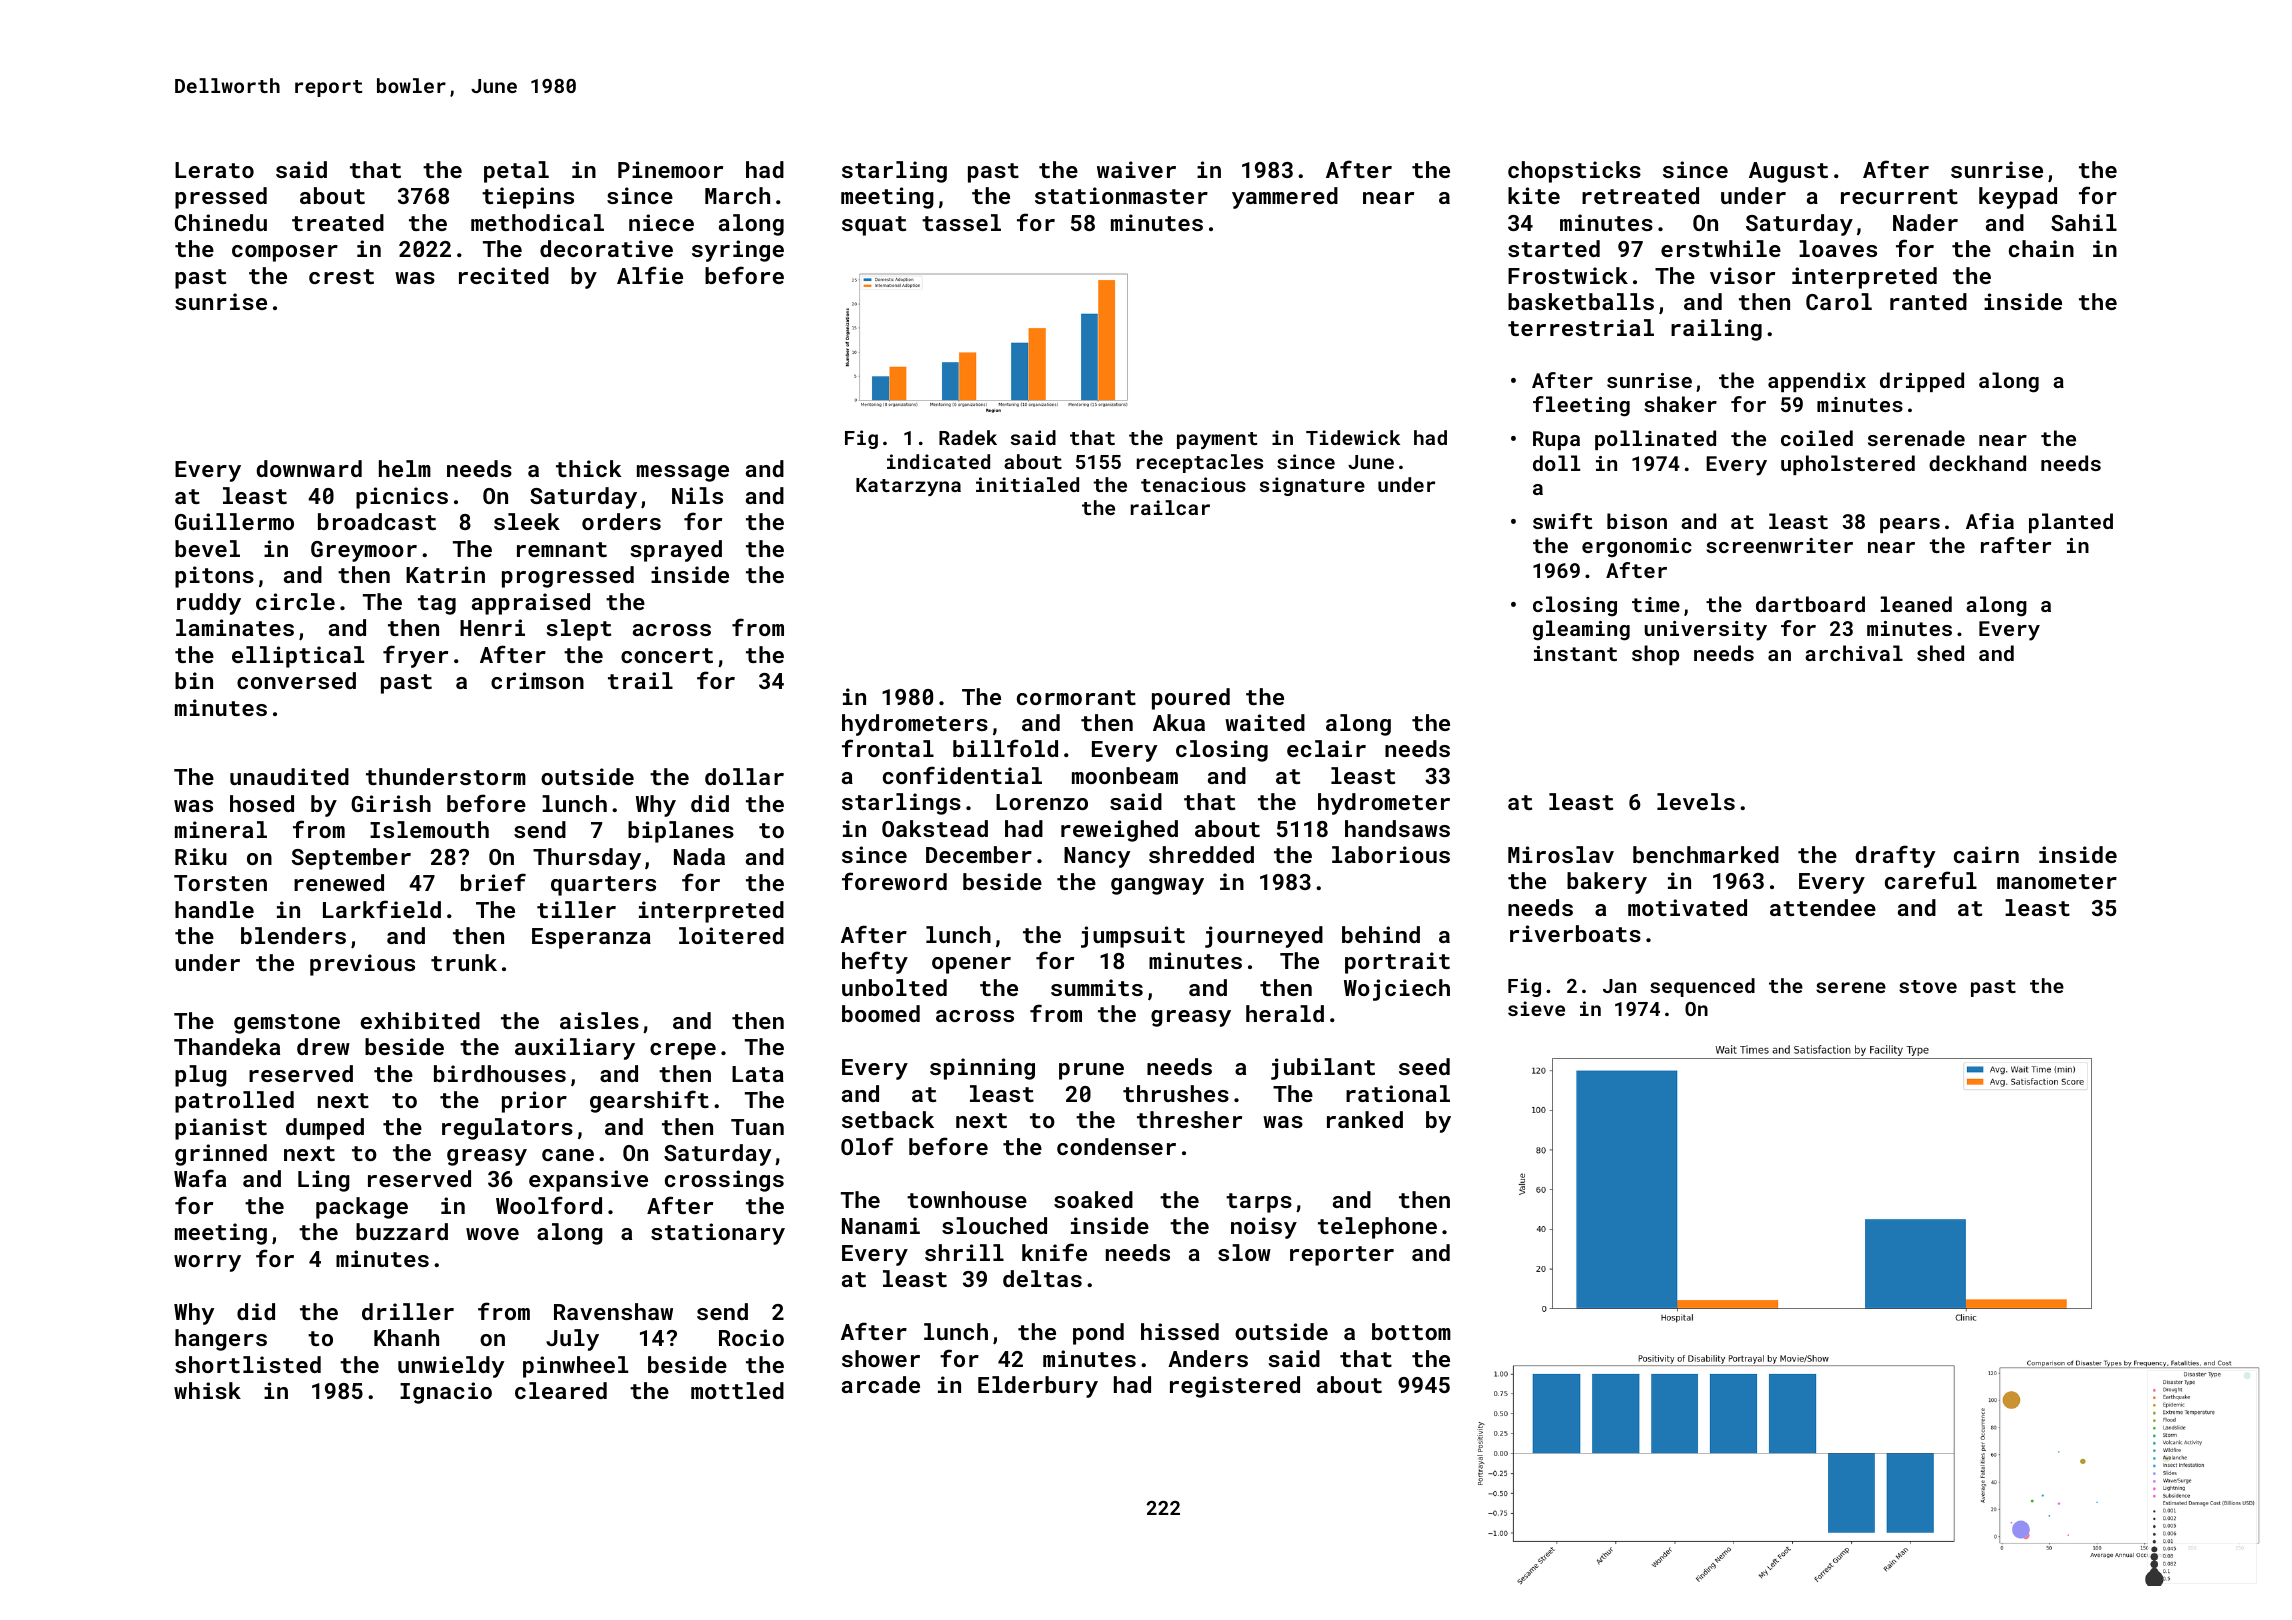 The width and height of the image is (2292, 1620). Describe the element at coordinates (1411, 1331) in the image. I see `bottom` at that location.
